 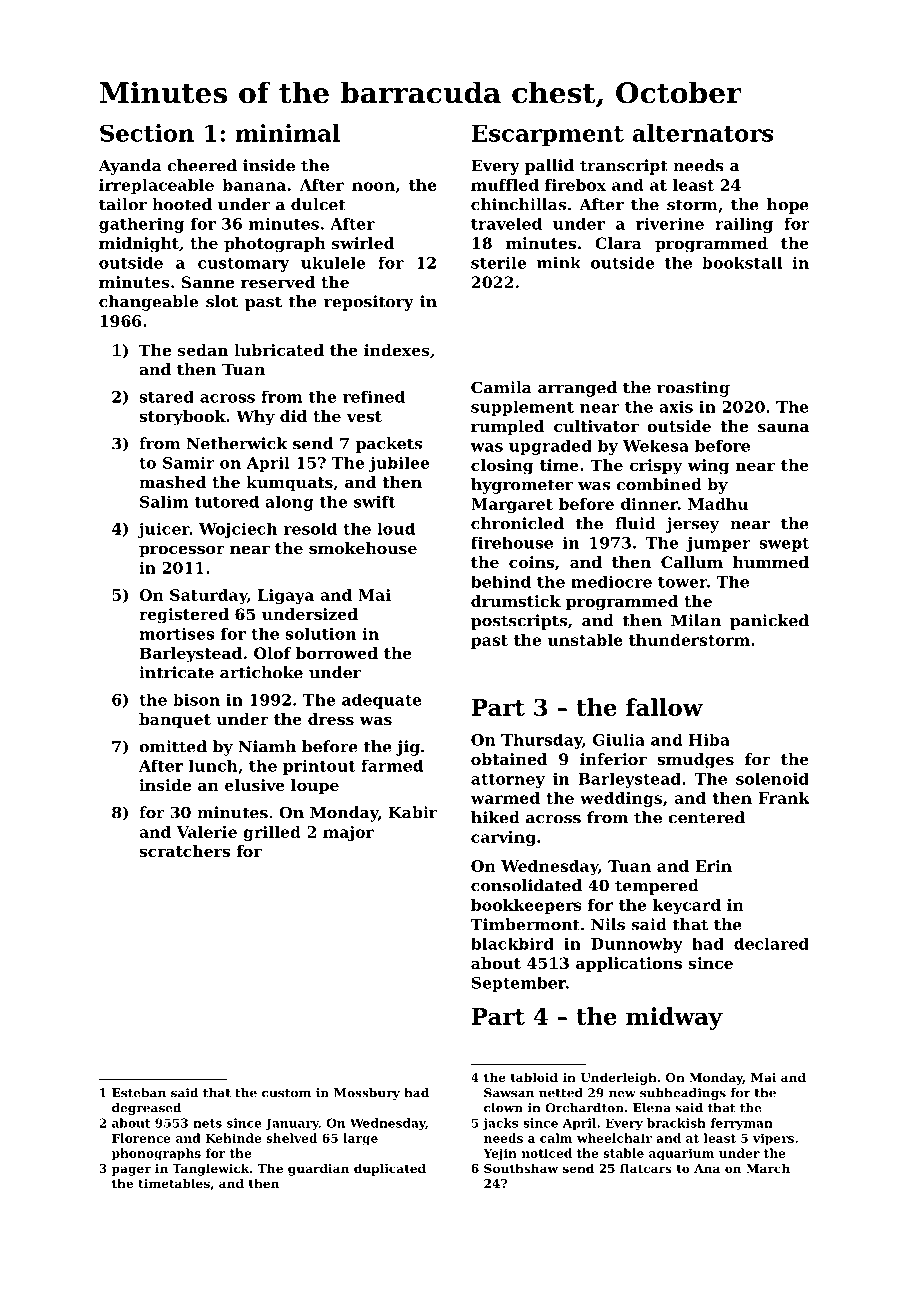 I want to click on Esteban, so click(x=139, y=1093).
